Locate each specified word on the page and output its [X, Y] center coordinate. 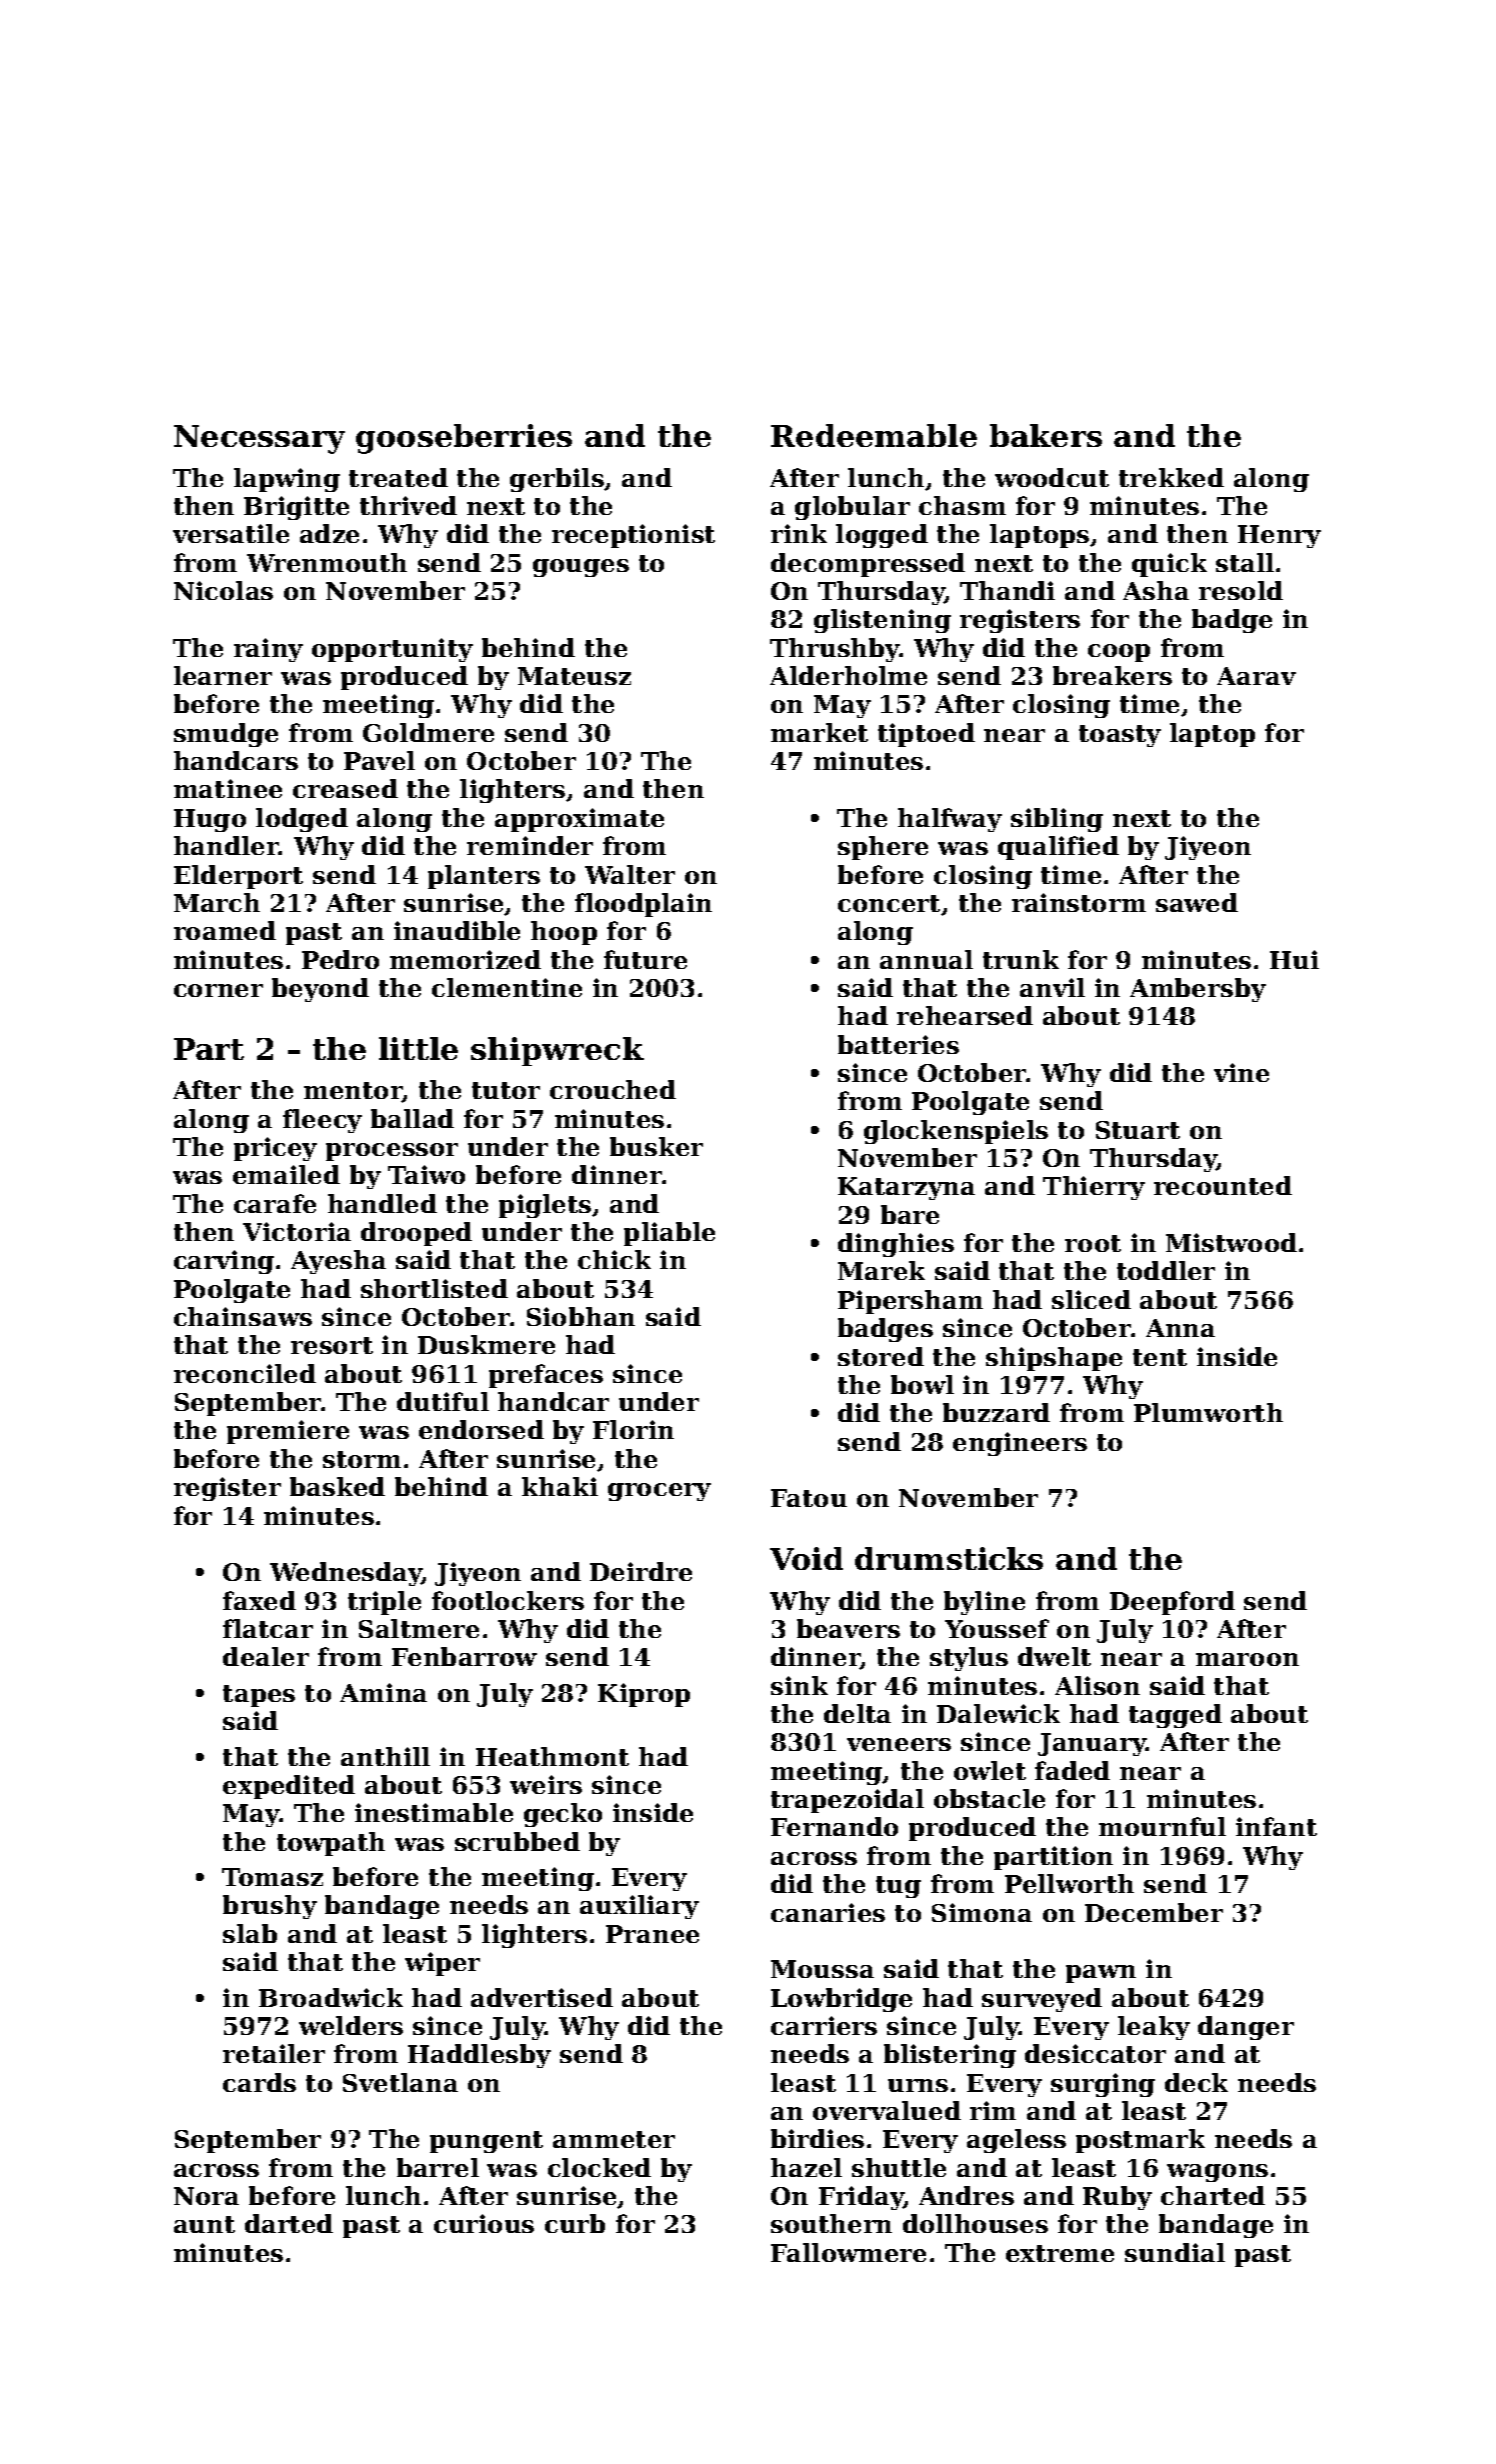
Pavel [379, 760]
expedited [289, 1787]
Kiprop [644, 1695]
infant [1276, 1826]
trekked [1171, 477]
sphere [883, 848]
